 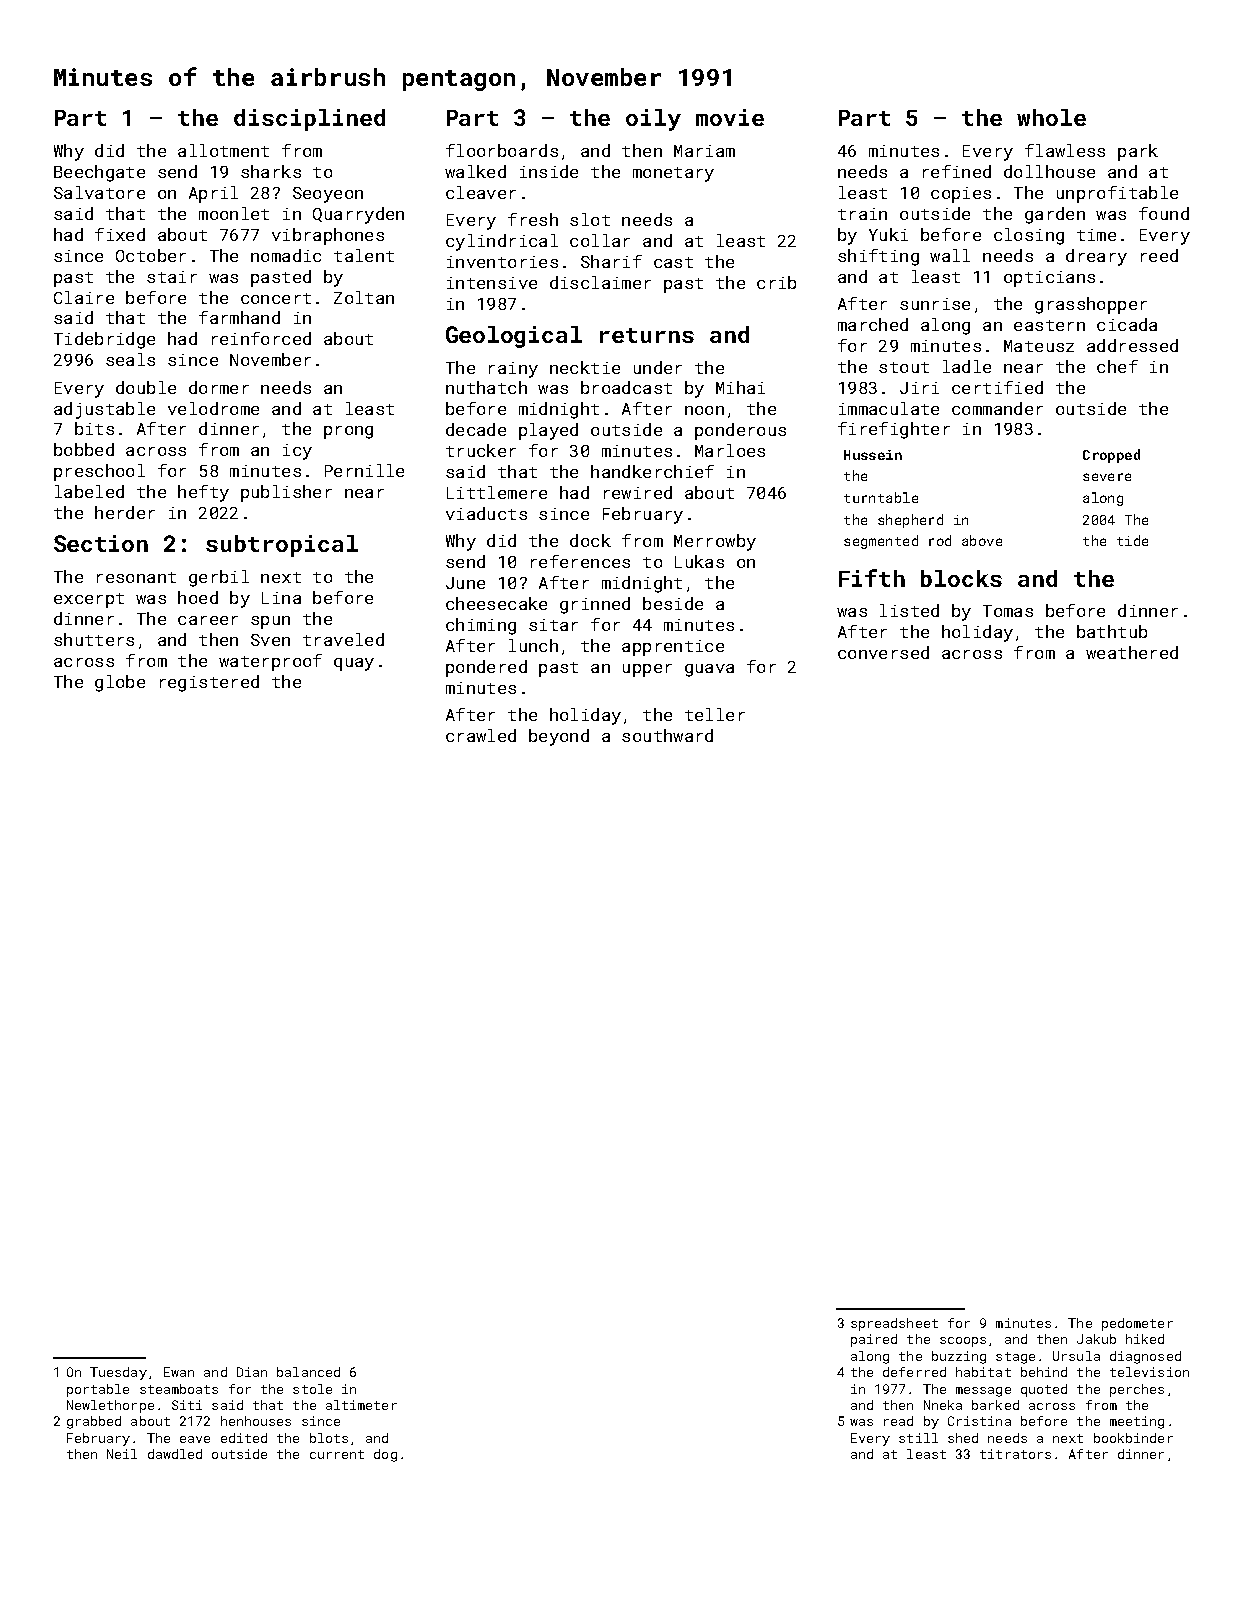 What do you see at coordinates (385, 1455) in the page?
I see `dog` at bounding box center [385, 1455].
